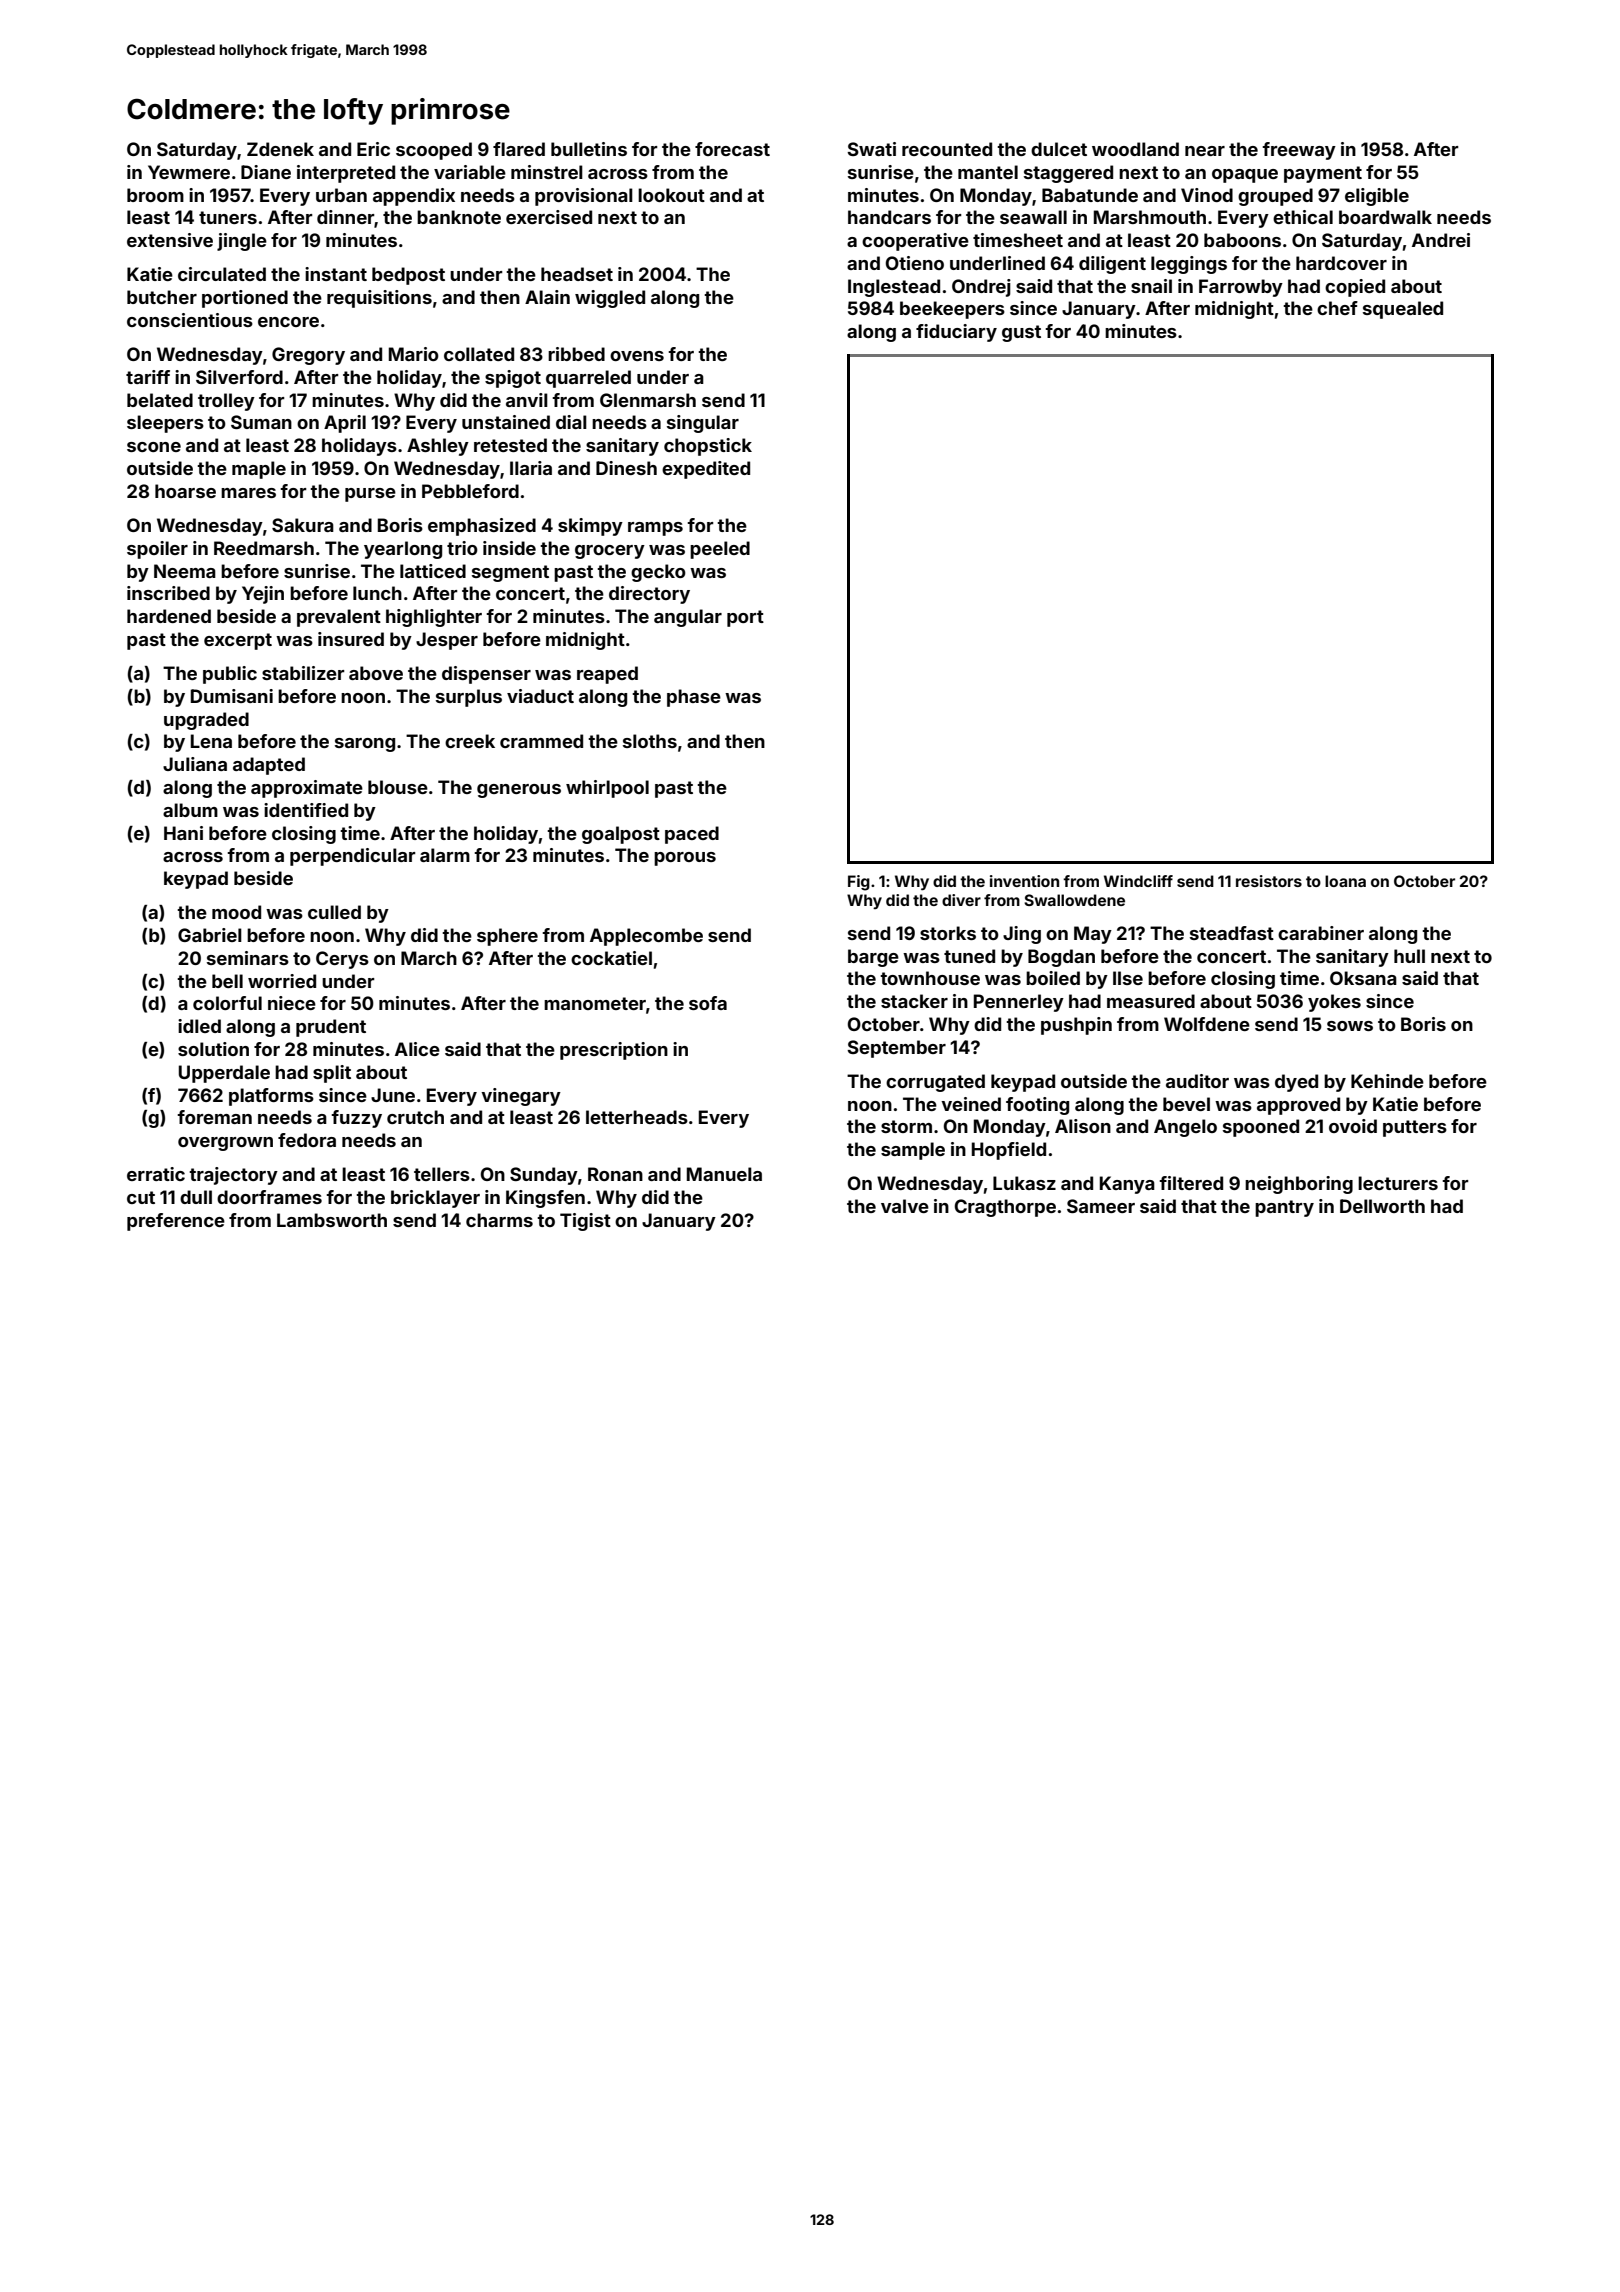  Describe the element at coordinates (585, 1222) in the image. I see `Tigist` at that location.
